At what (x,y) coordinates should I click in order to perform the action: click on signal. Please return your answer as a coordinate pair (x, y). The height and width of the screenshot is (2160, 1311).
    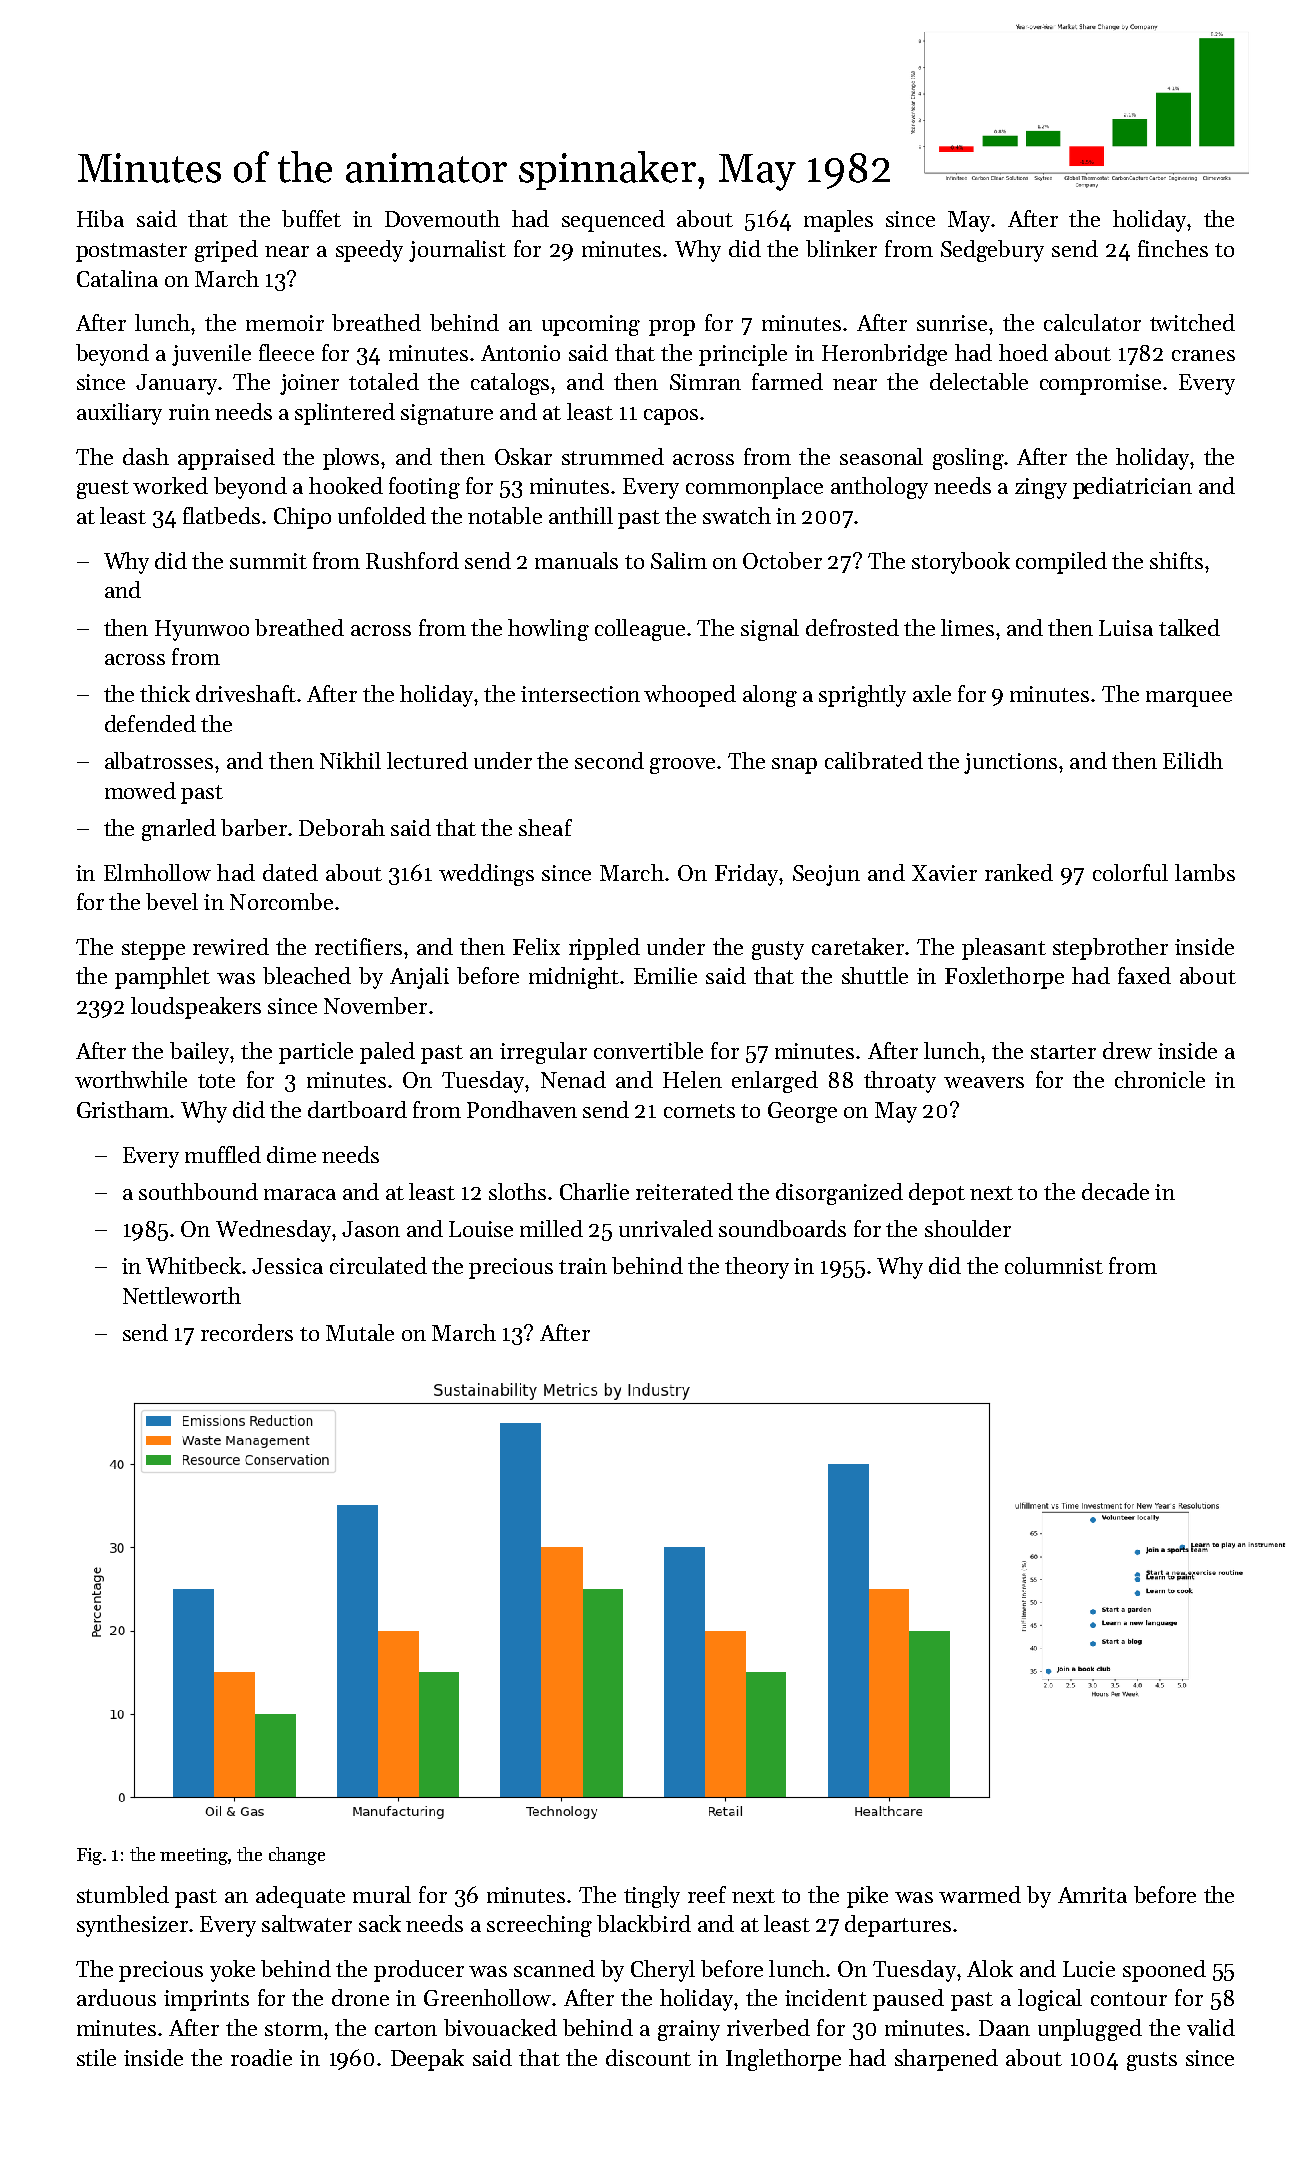
    Looking at the image, I should click on (770, 630).
